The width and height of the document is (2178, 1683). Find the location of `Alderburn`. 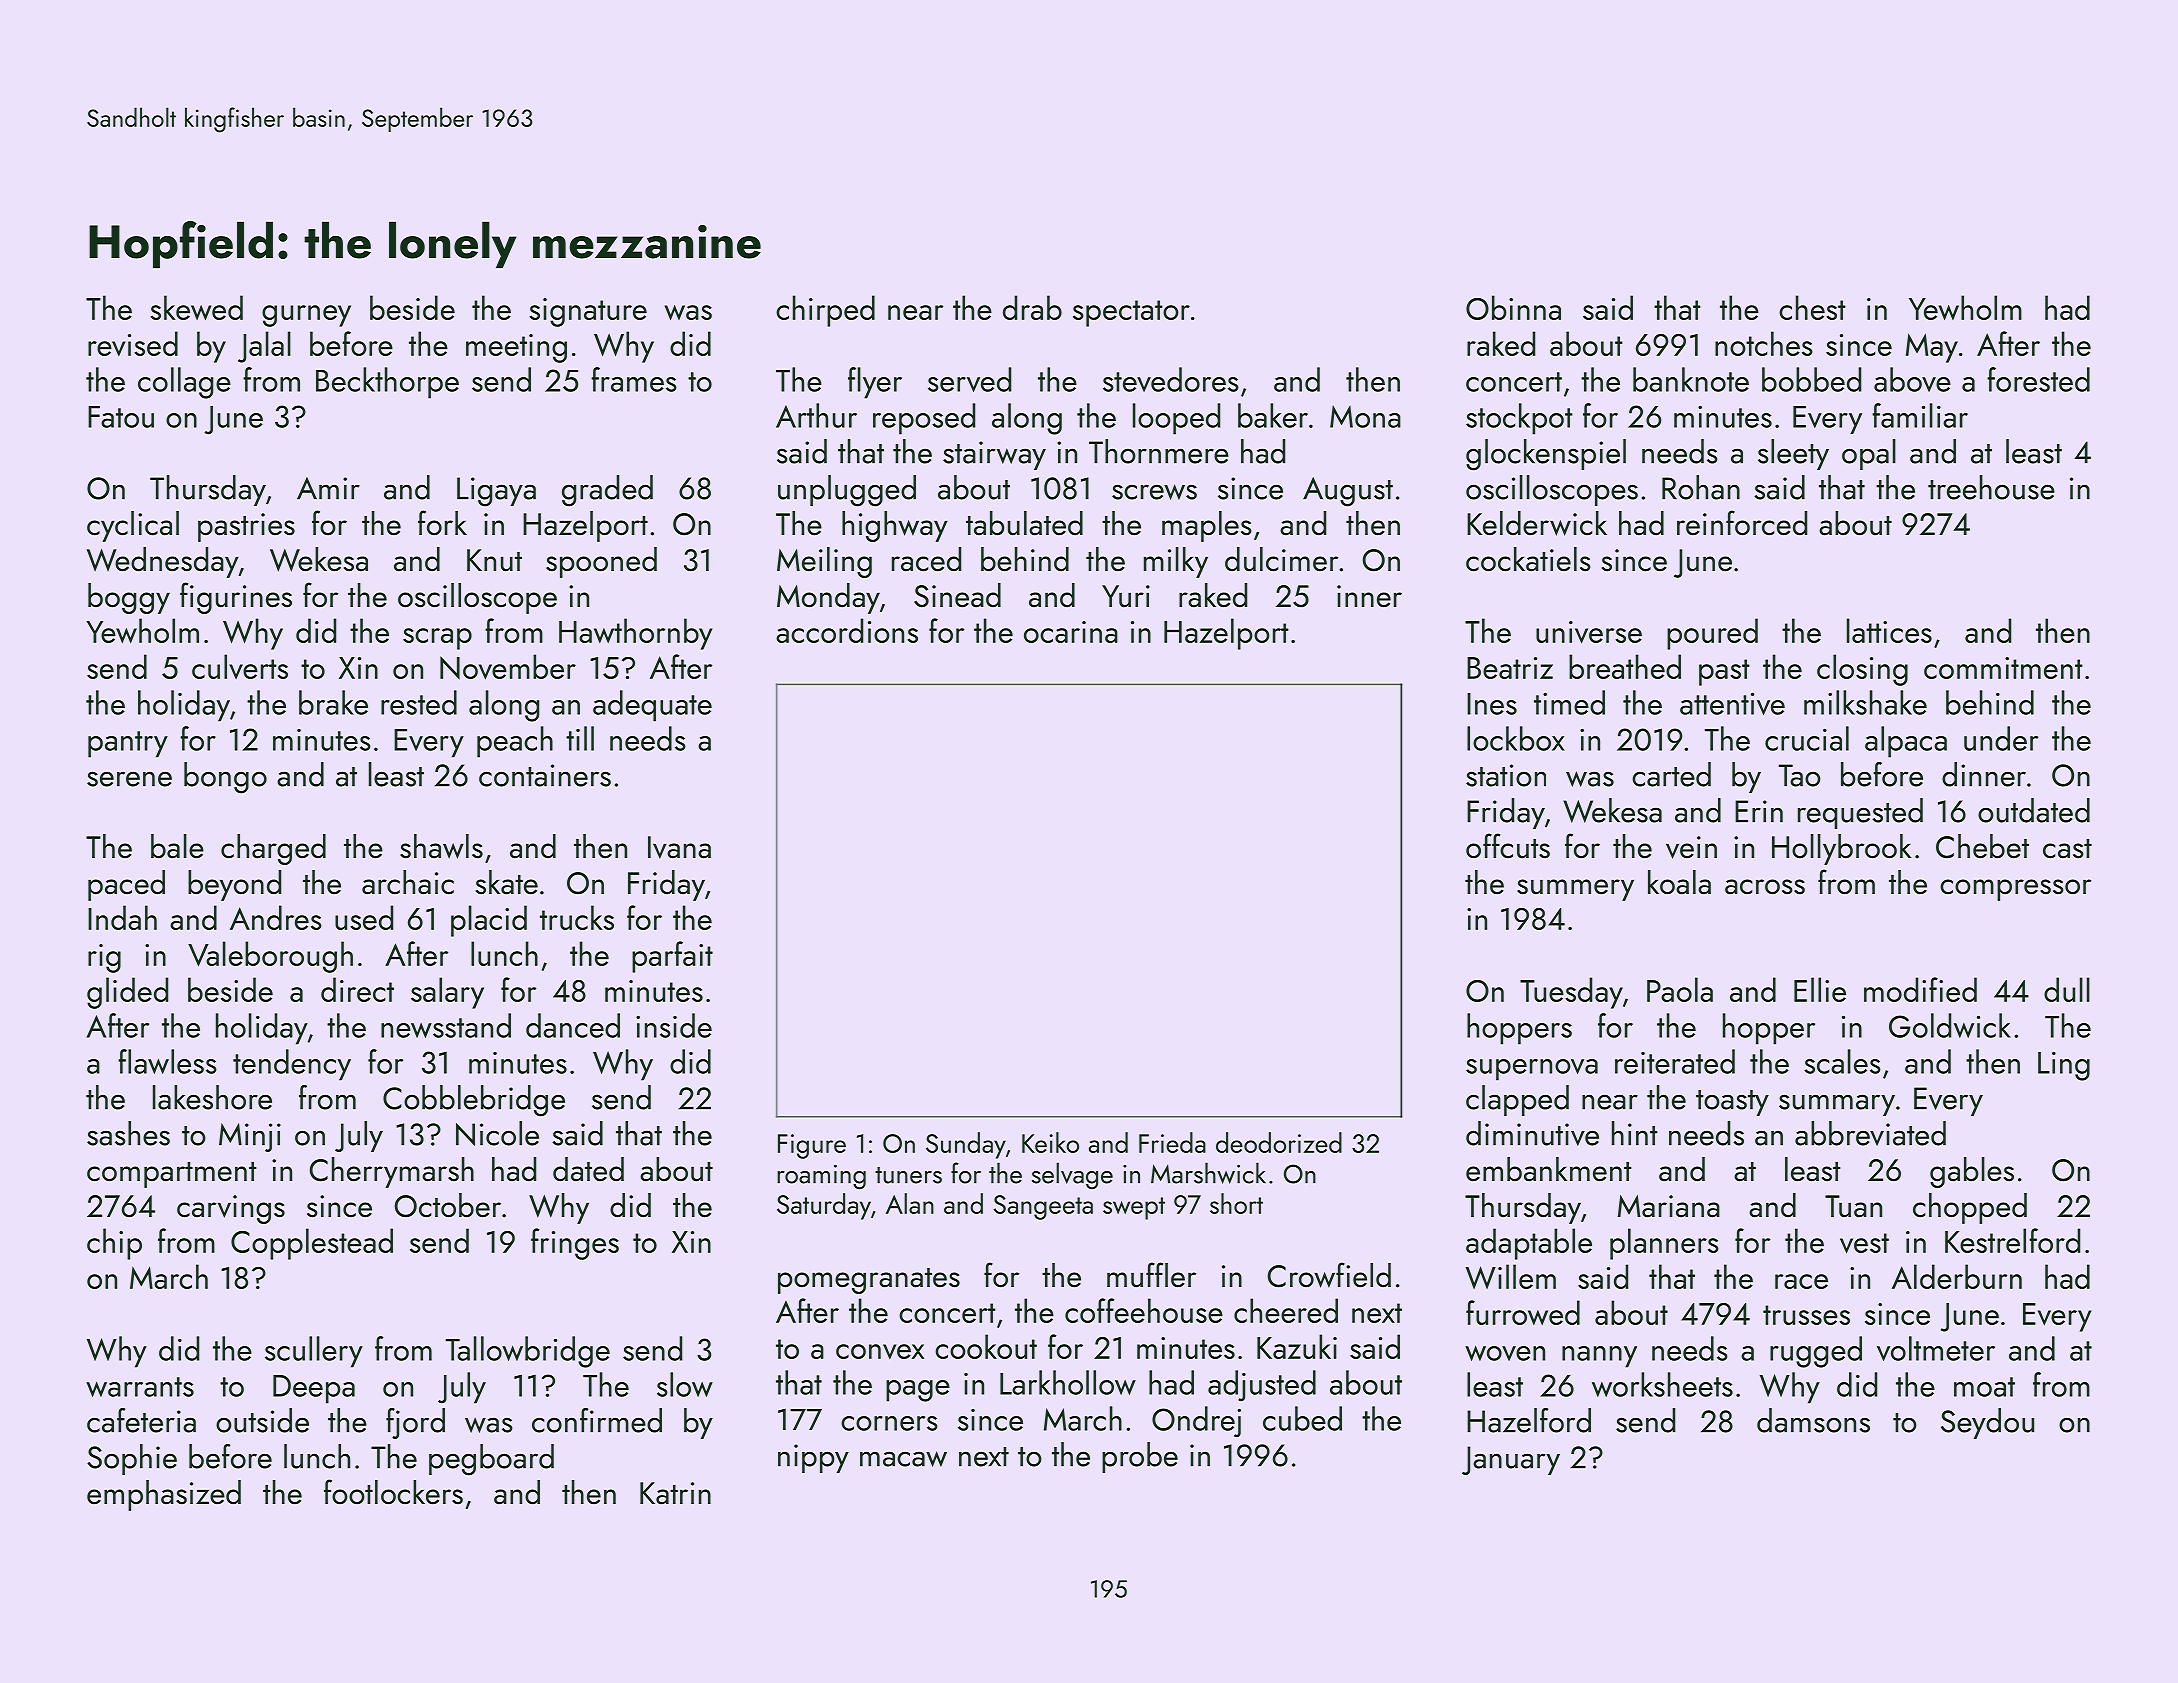

Alderburn is located at coordinates (1957, 1276).
